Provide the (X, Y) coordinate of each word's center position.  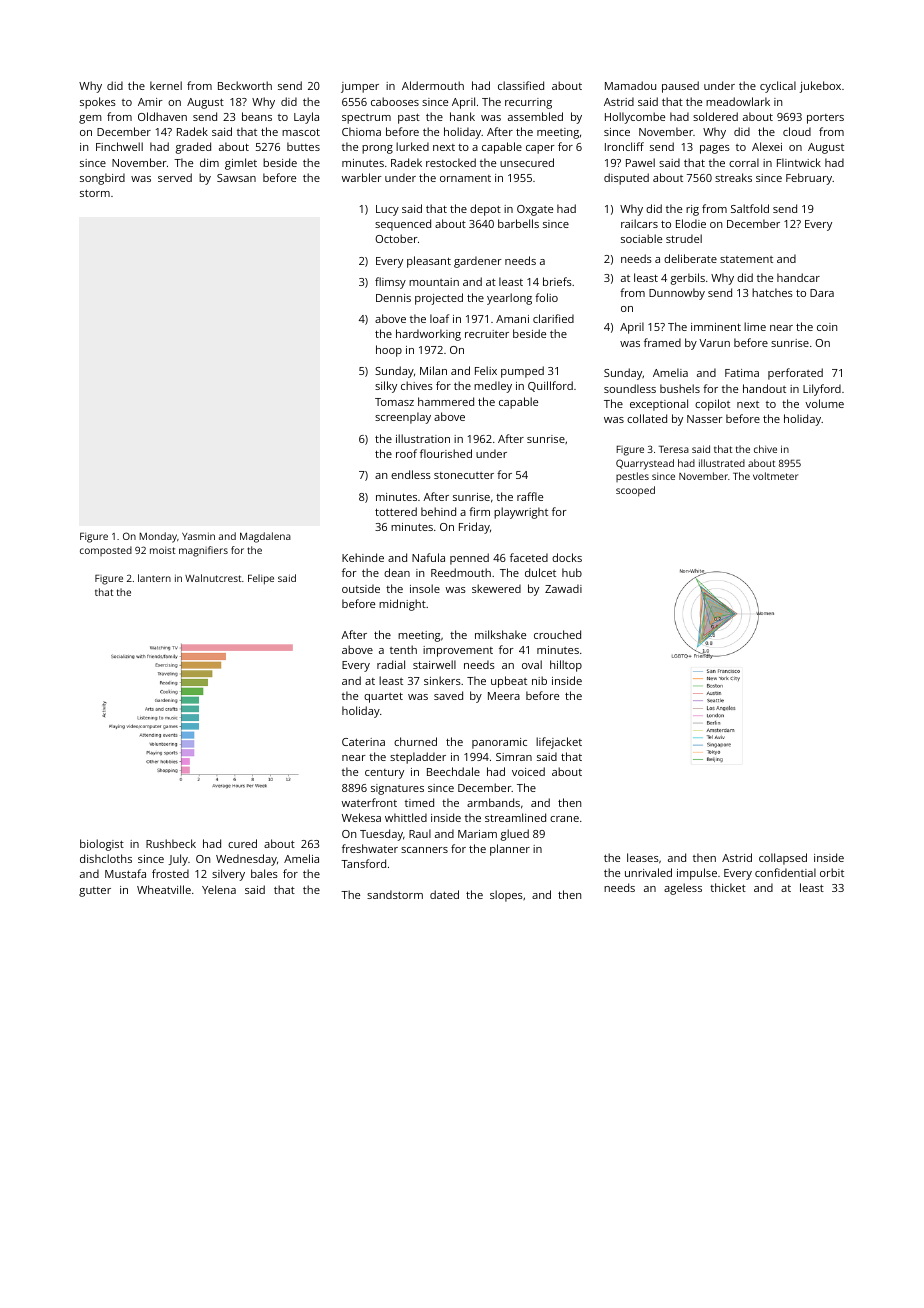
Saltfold (750, 208)
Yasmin (198, 536)
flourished (446, 453)
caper (540, 149)
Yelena (219, 889)
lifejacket (559, 743)
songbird (102, 179)
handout (764, 388)
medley (493, 387)
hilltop (566, 666)
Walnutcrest (213, 578)
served (175, 177)
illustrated (722, 463)
